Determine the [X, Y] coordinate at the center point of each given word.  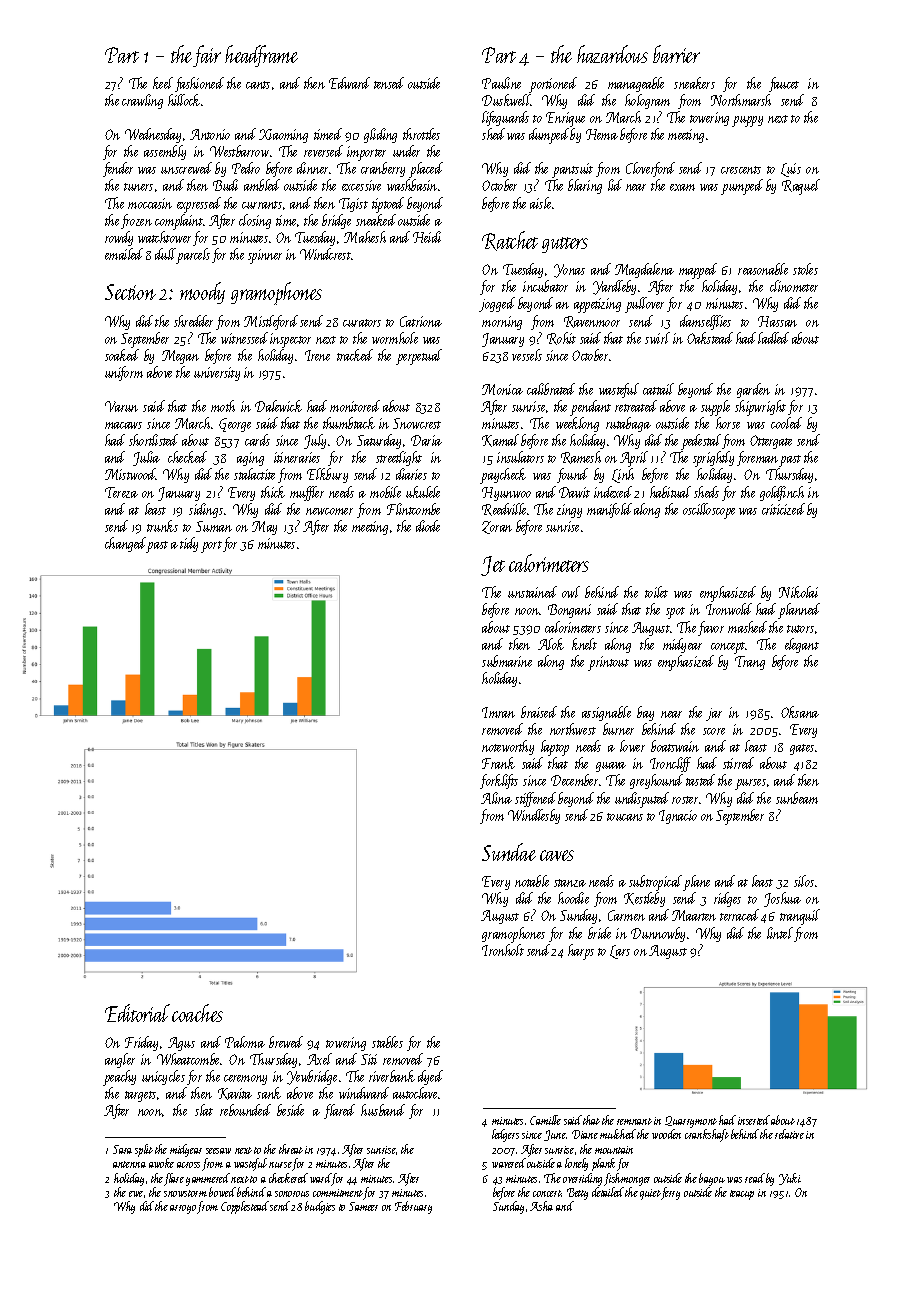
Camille [545, 1120]
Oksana [800, 712]
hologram [647, 101]
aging [250, 459]
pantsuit [572, 170]
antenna [129, 1164]
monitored [355, 406]
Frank [498, 763]
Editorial [137, 1013]
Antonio [210, 134]
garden [753, 390]
